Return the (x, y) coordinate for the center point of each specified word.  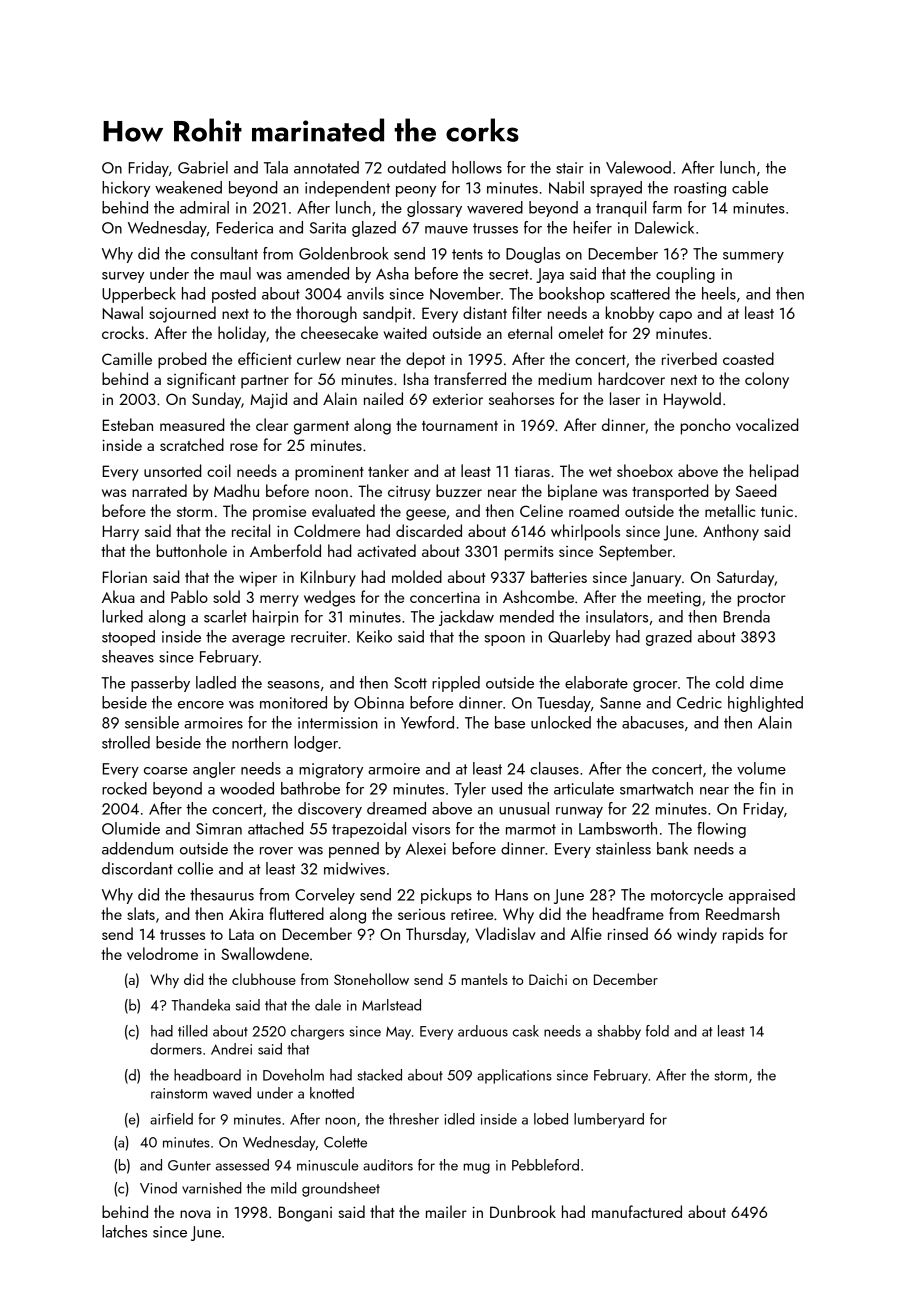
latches (124, 1231)
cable (750, 187)
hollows (477, 167)
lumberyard (609, 1120)
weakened (188, 187)
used (507, 788)
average (258, 640)
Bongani (305, 1214)
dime (766, 682)
